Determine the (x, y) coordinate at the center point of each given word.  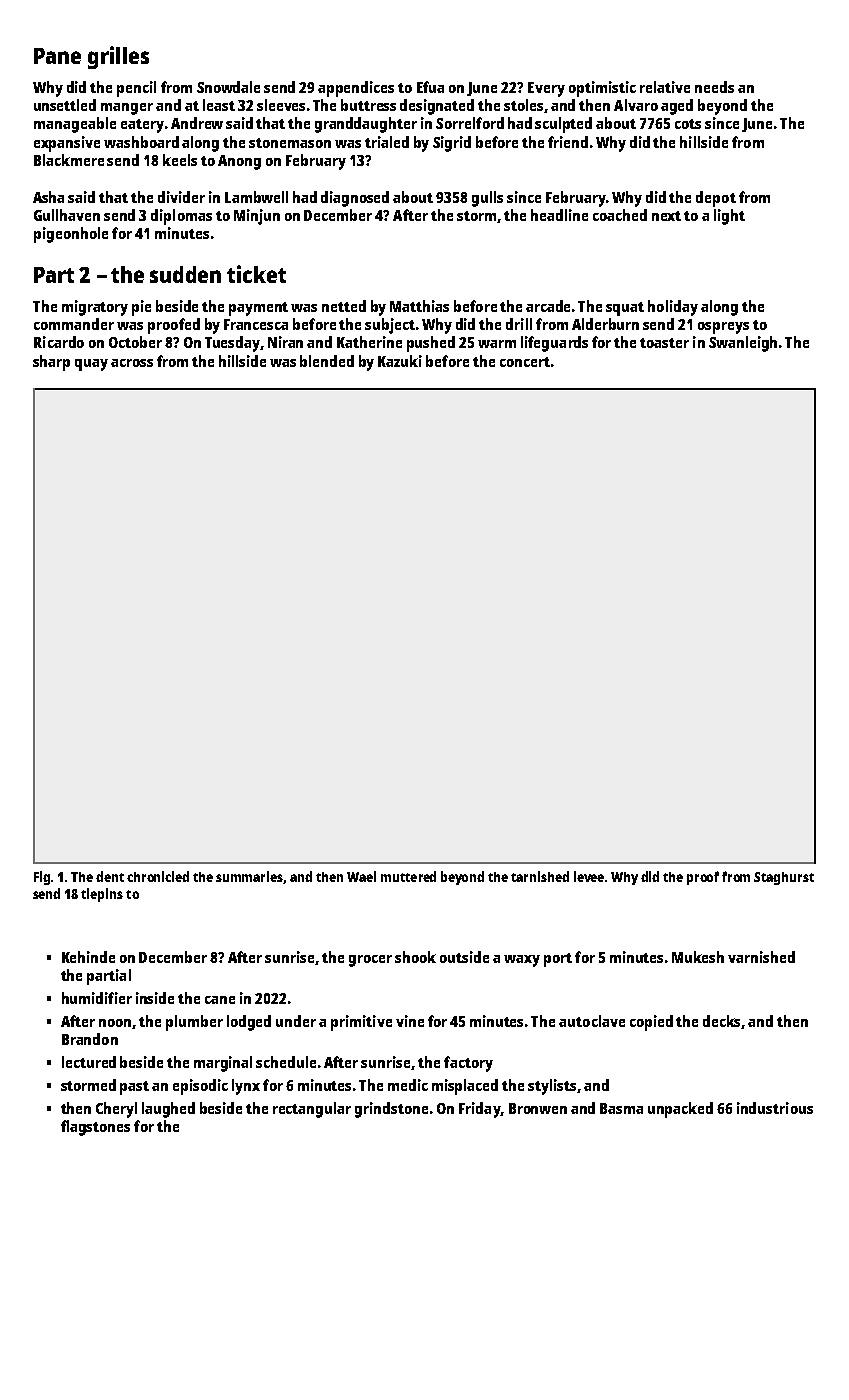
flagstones (95, 1128)
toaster (664, 343)
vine (410, 1021)
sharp (51, 363)
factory (468, 1064)
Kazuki (400, 361)
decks (722, 1022)
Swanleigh (743, 344)
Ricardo (59, 342)
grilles (118, 57)
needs (714, 87)
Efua (430, 87)
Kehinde (88, 957)
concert (525, 362)
